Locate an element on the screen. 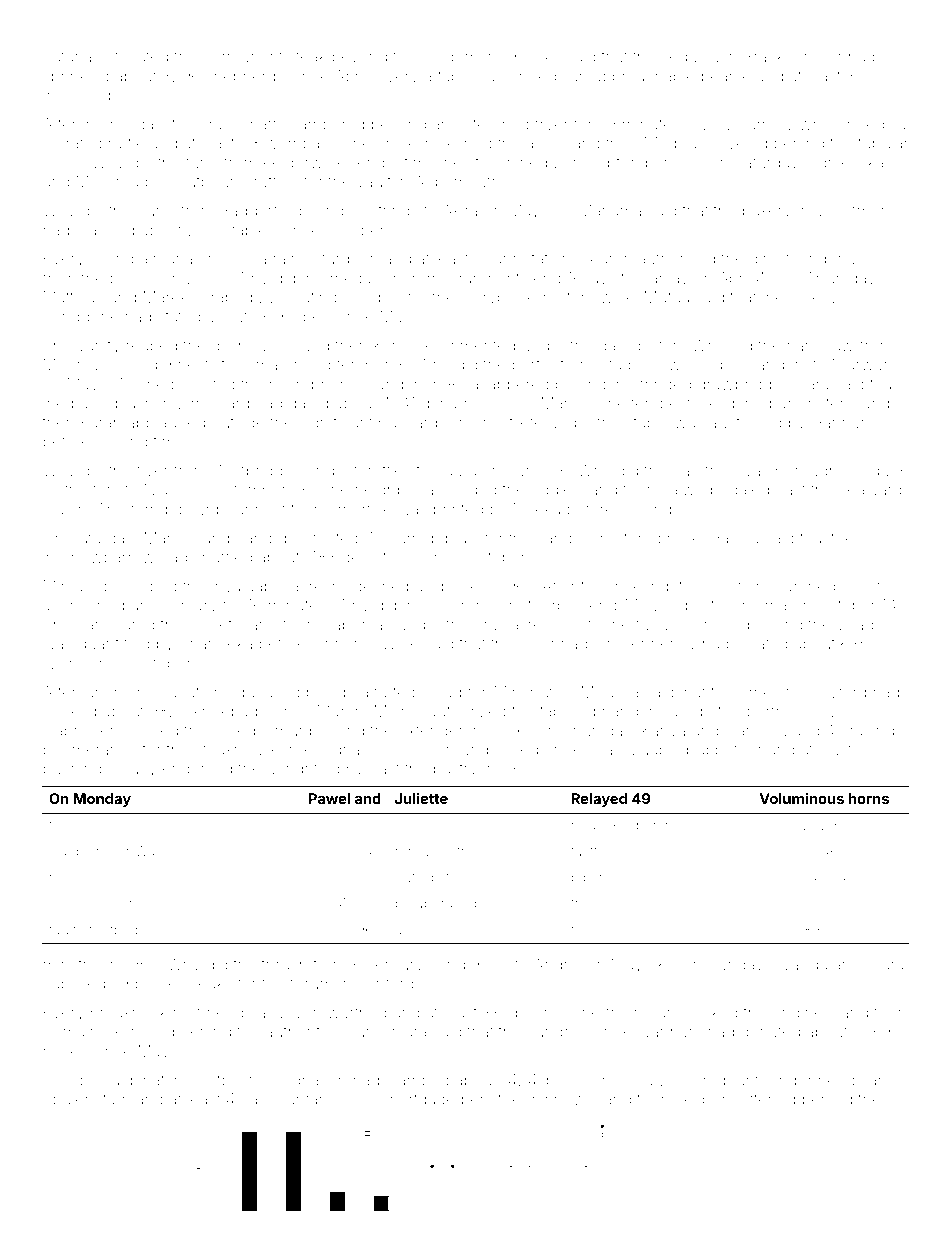 This screenshot has width=952, height=1233. Jesper is located at coordinates (701, 1100).
